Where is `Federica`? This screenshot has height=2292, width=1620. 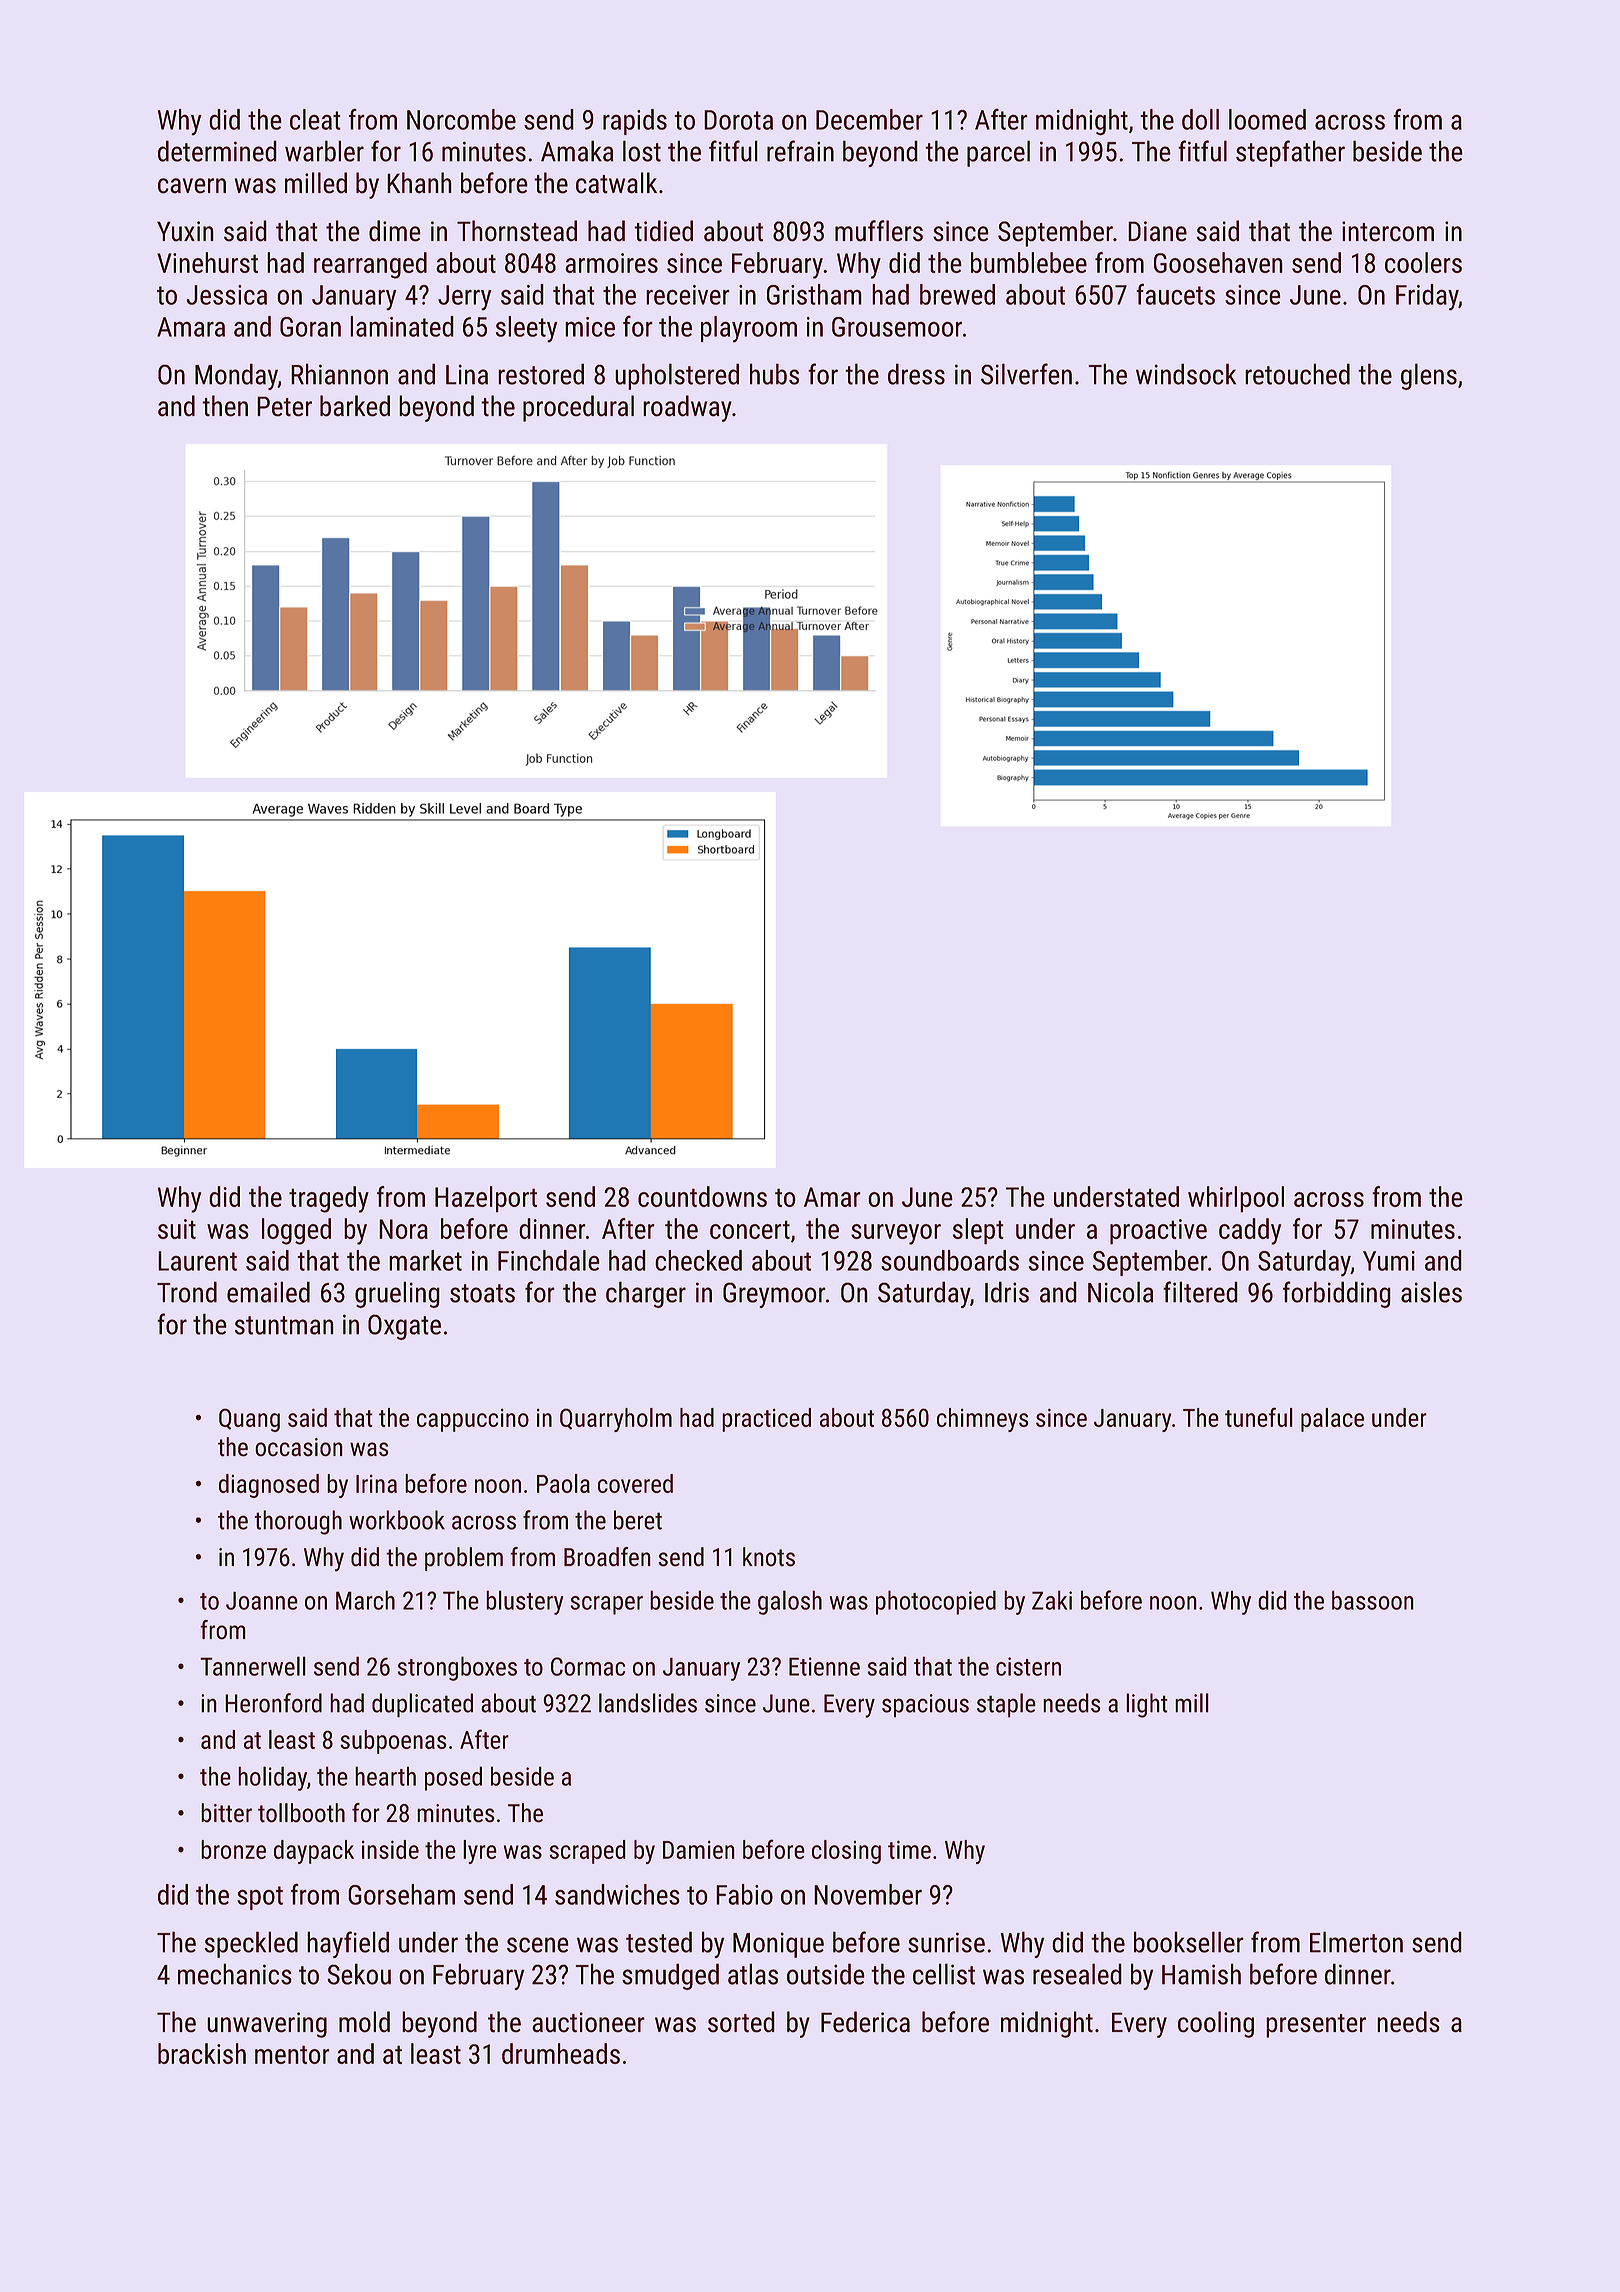
Federica is located at coordinates (865, 2022).
